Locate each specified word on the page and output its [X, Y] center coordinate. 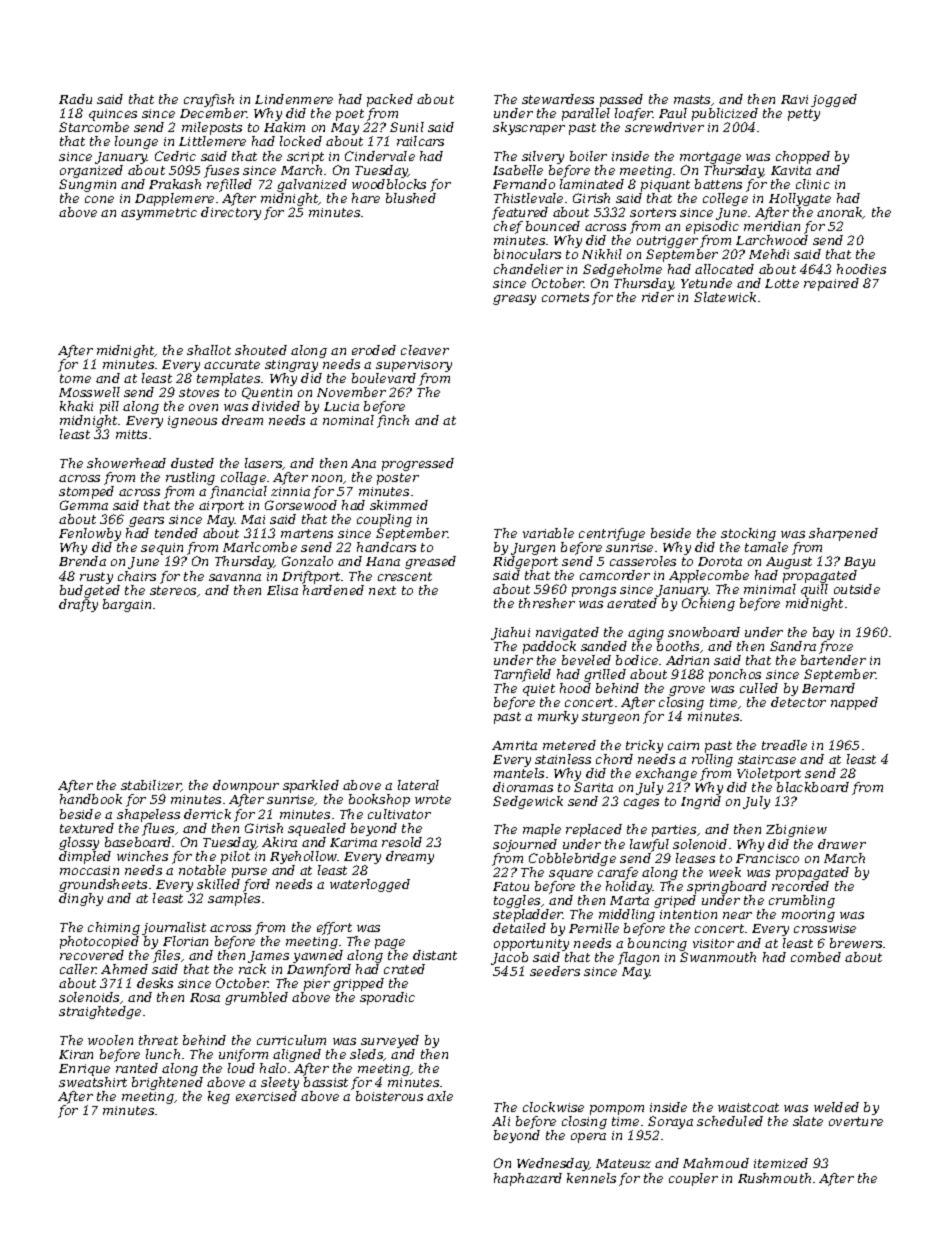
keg [219, 1097]
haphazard [528, 1179]
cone [99, 199]
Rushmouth [774, 1178]
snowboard [704, 632]
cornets [565, 297]
